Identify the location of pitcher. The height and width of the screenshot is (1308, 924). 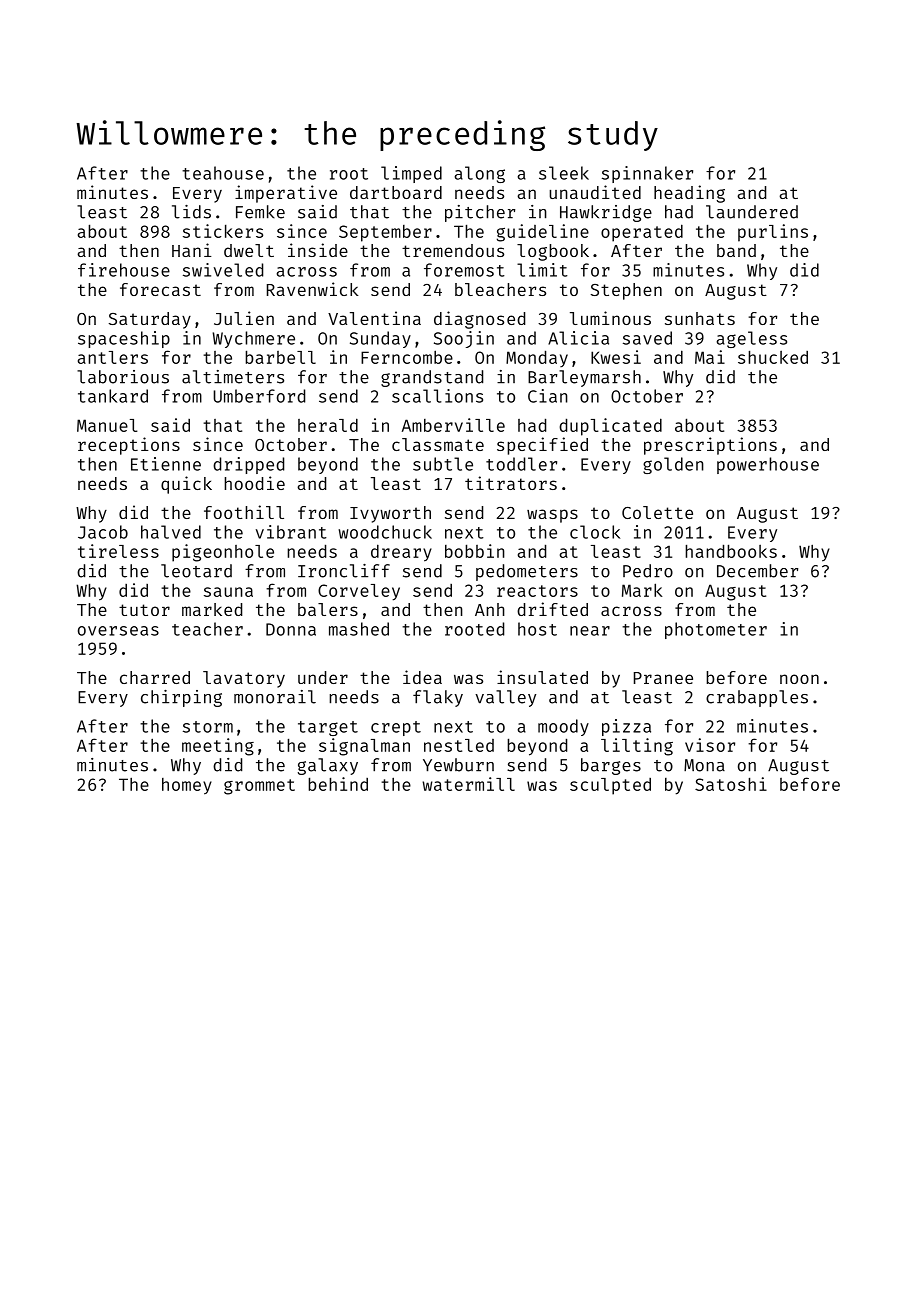
(480, 213).
